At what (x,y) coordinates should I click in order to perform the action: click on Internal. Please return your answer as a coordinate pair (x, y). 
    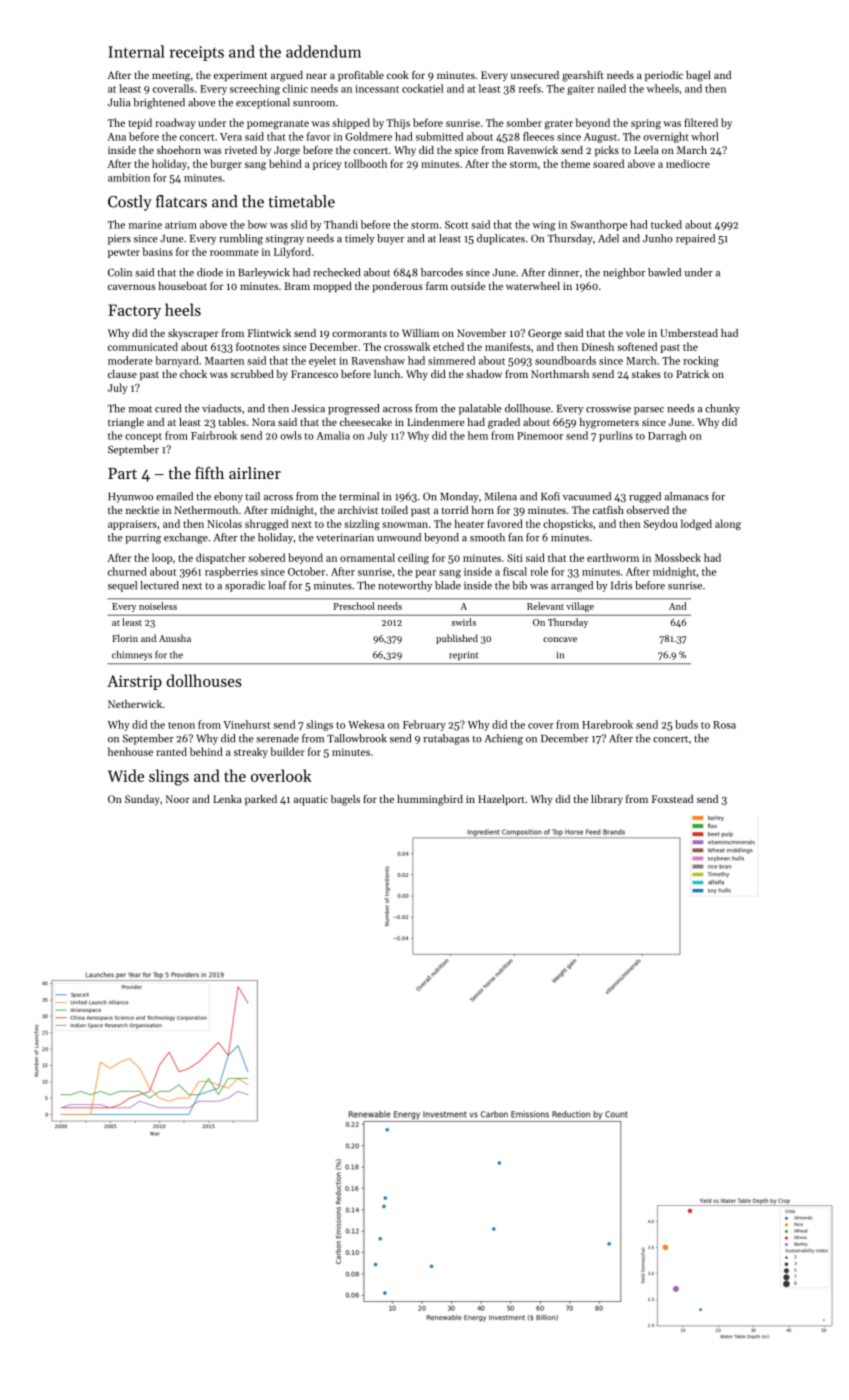
    Looking at the image, I should click on (136, 51).
